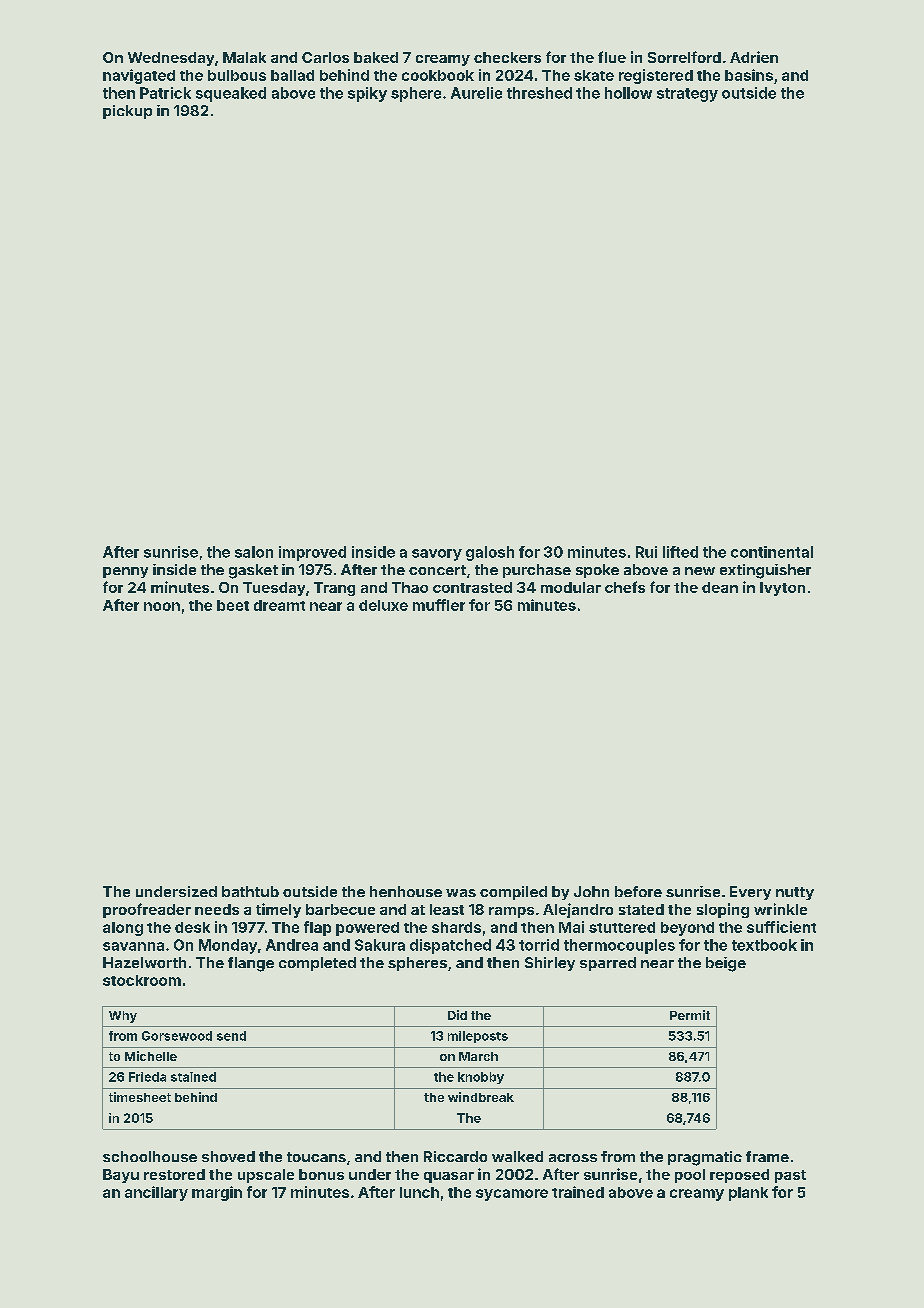 This screenshot has width=924, height=1308. Describe the element at coordinates (174, 1174) in the screenshot. I see `restored` at that location.
